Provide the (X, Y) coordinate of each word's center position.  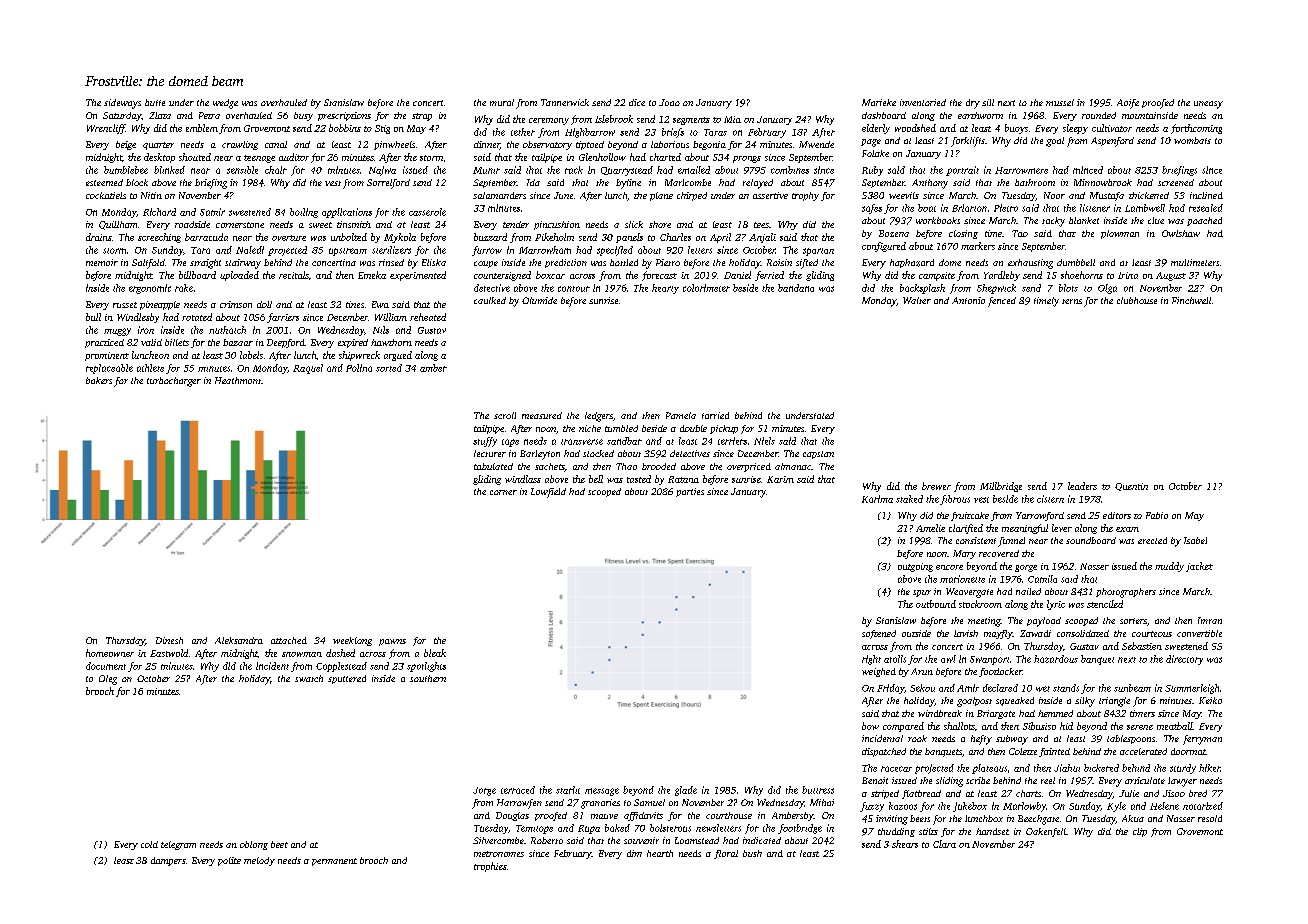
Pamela (681, 415)
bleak (435, 653)
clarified (966, 529)
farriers (283, 318)
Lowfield (548, 493)
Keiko (1210, 700)
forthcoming (1196, 129)
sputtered (347, 679)
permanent (334, 862)
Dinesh (169, 640)
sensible (242, 170)
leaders (1082, 486)
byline (628, 184)
